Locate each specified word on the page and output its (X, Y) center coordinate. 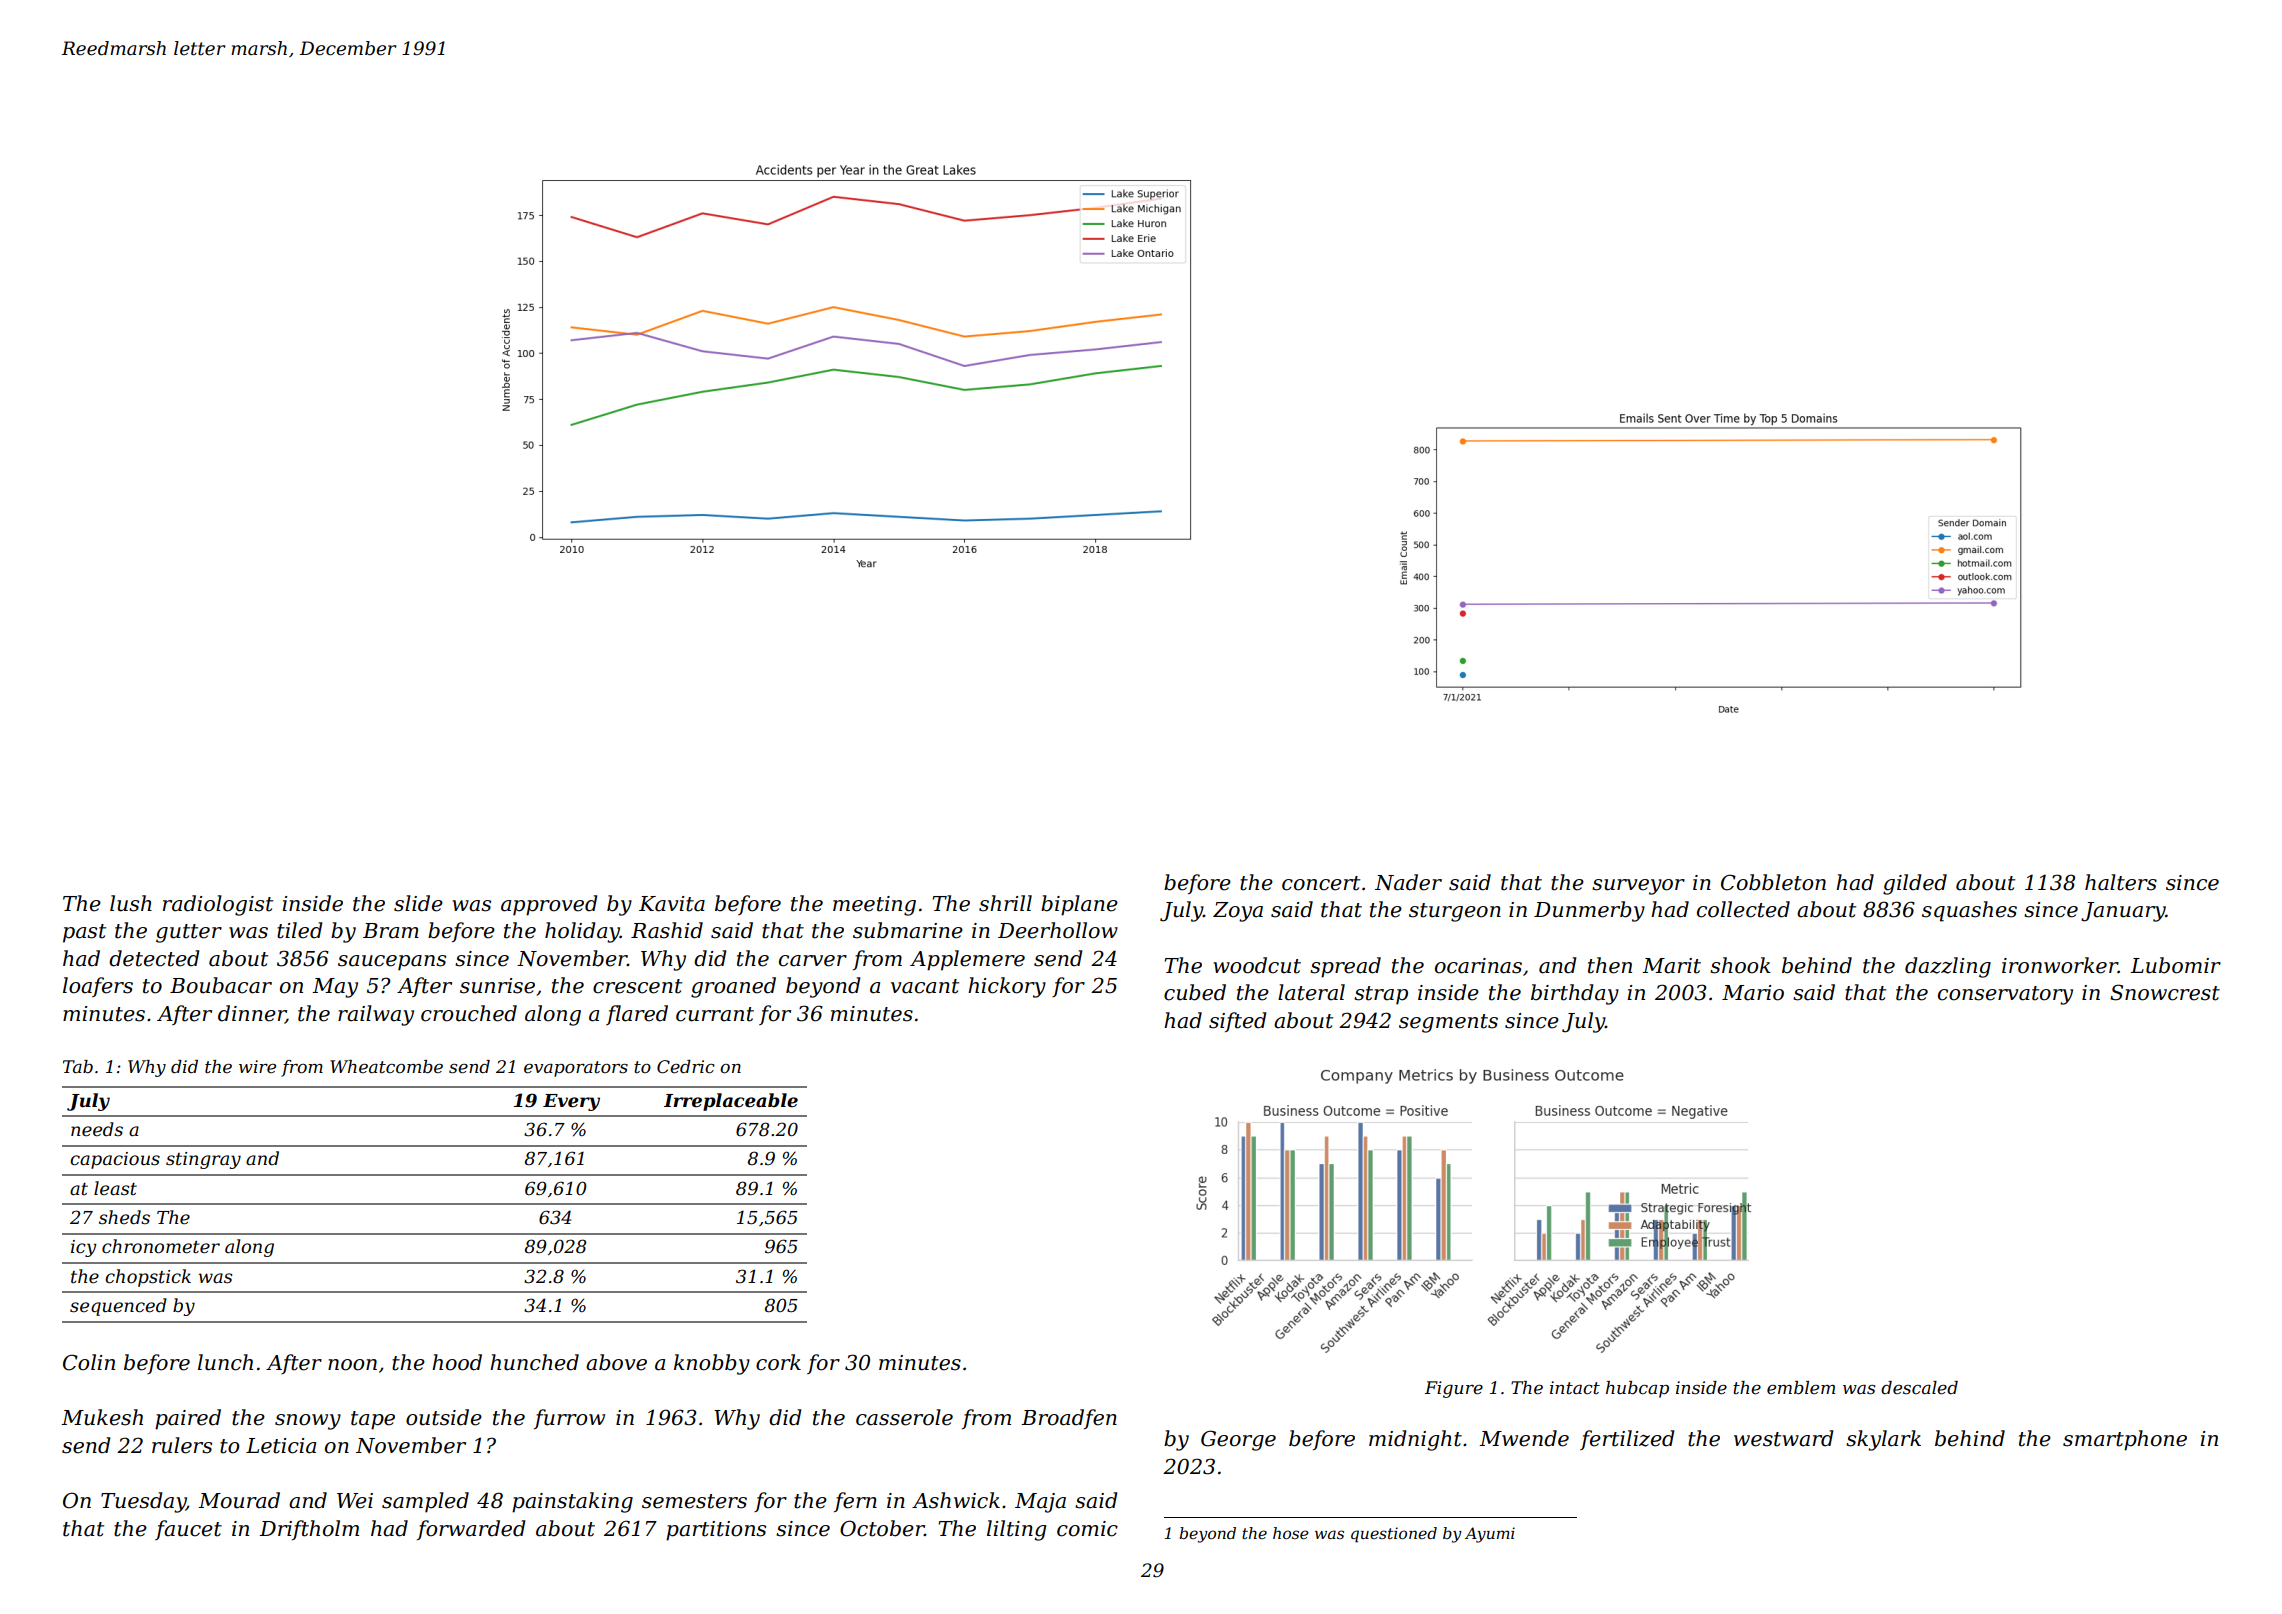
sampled (425, 1502)
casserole (904, 1417)
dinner (252, 1014)
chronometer (161, 1246)
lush (131, 903)
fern (855, 1502)
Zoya (1238, 912)
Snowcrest (2165, 992)
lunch (225, 1362)
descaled (1919, 1388)
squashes (1969, 911)
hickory (1007, 987)
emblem (1801, 1388)
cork (778, 1362)
